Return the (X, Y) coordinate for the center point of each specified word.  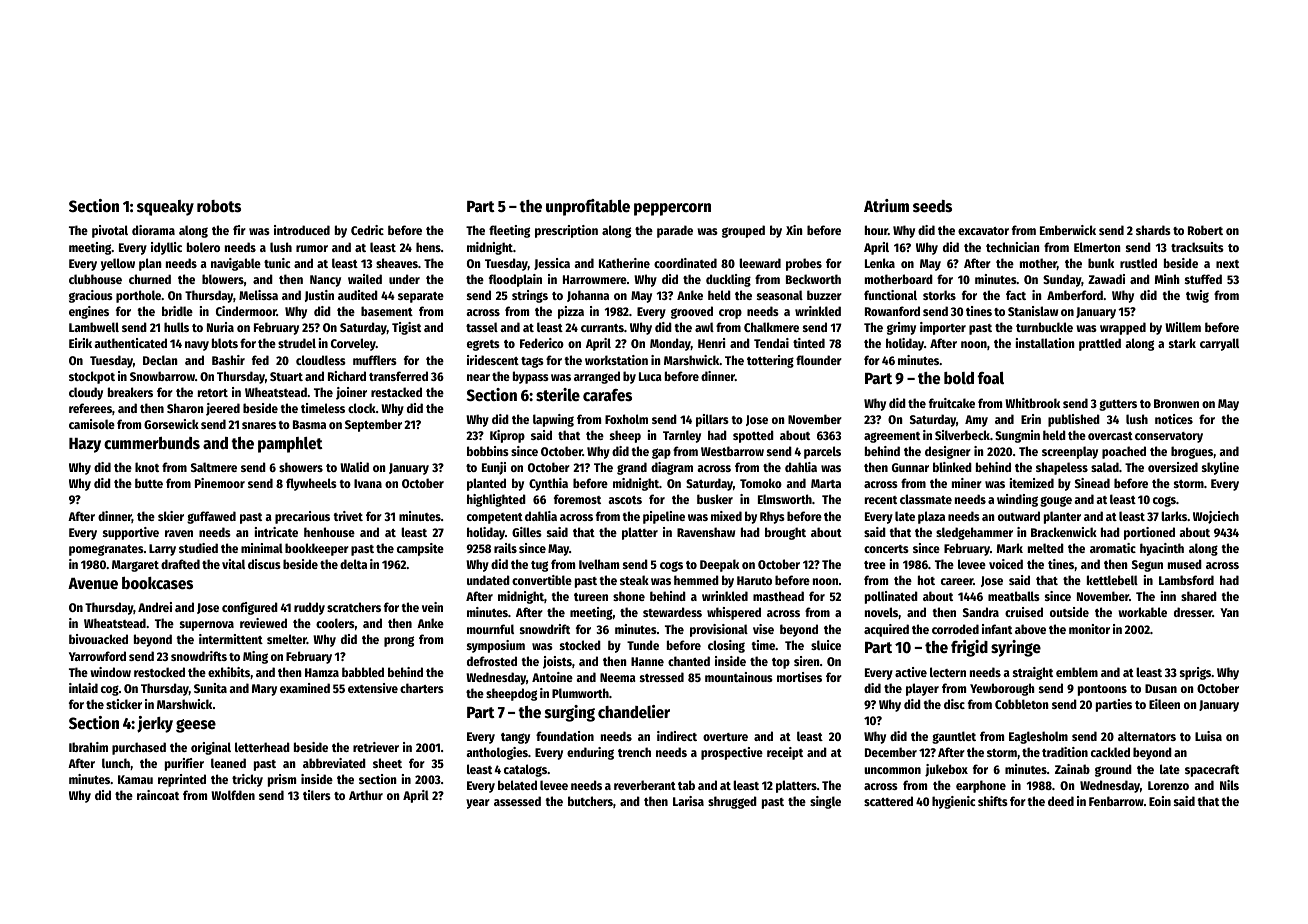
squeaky (165, 208)
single (825, 802)
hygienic (953, 802)
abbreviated (334, 763)
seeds (932, 206)
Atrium (886, 205)
